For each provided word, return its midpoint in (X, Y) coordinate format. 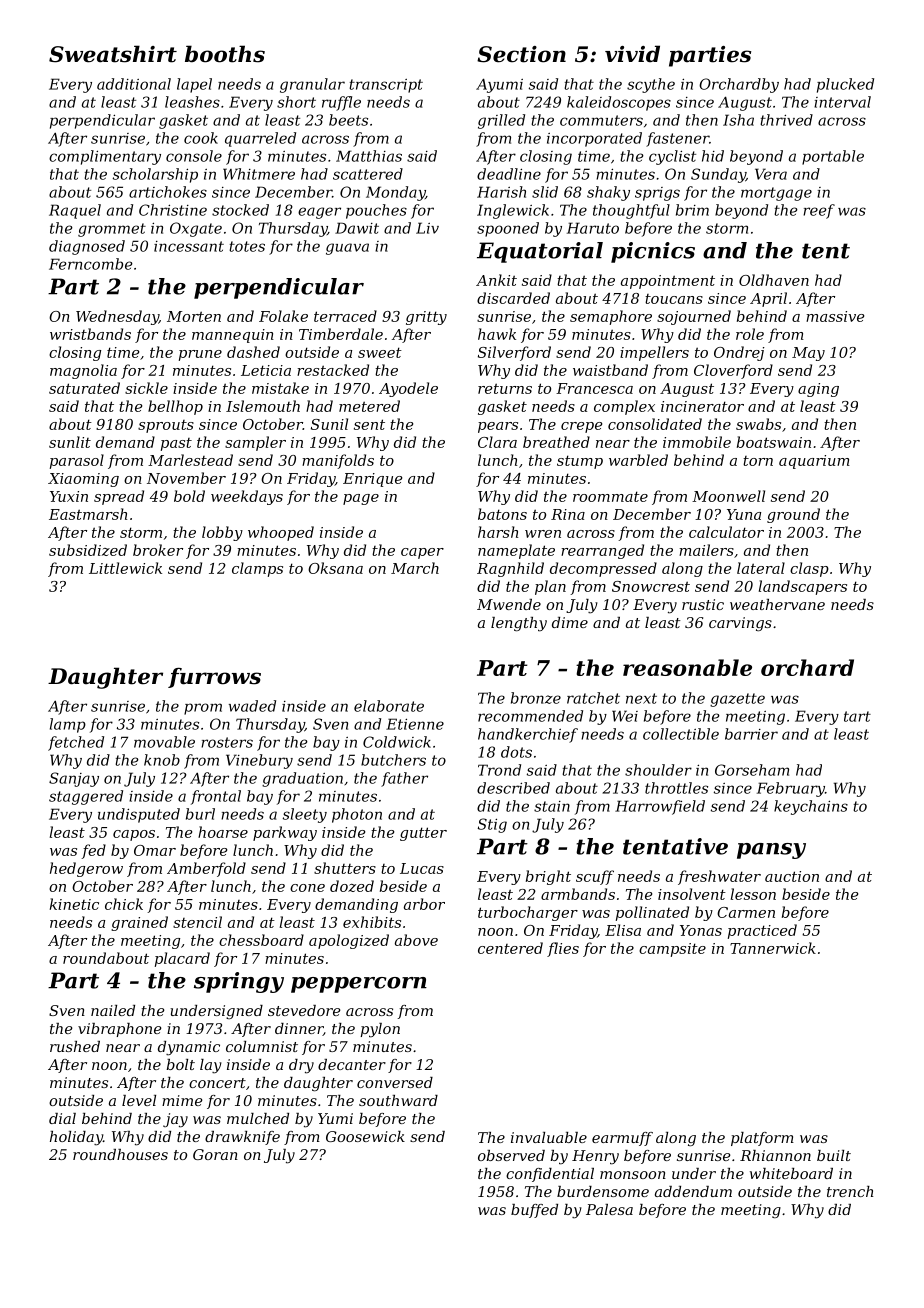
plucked (845, 85)
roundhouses (120, 1154)
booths (225, 54)
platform (762, 1139)
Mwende (509, 604)
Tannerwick (773, 948)
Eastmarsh (88, 514)
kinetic (74, 904)
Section (521, 54)
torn (758, 461)
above (416, 940)
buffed (534, 1211)
